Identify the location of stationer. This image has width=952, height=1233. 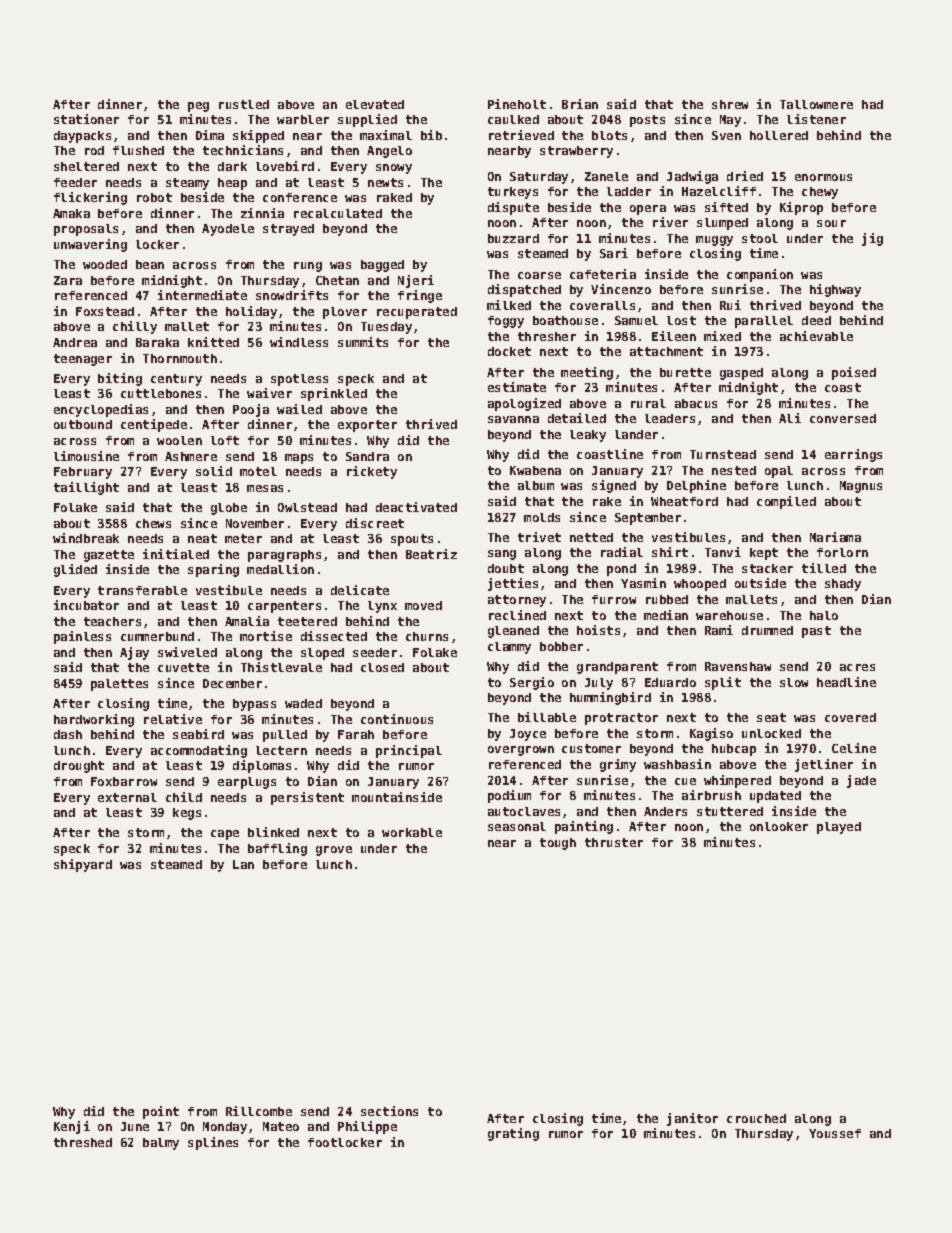
(86, 119).
